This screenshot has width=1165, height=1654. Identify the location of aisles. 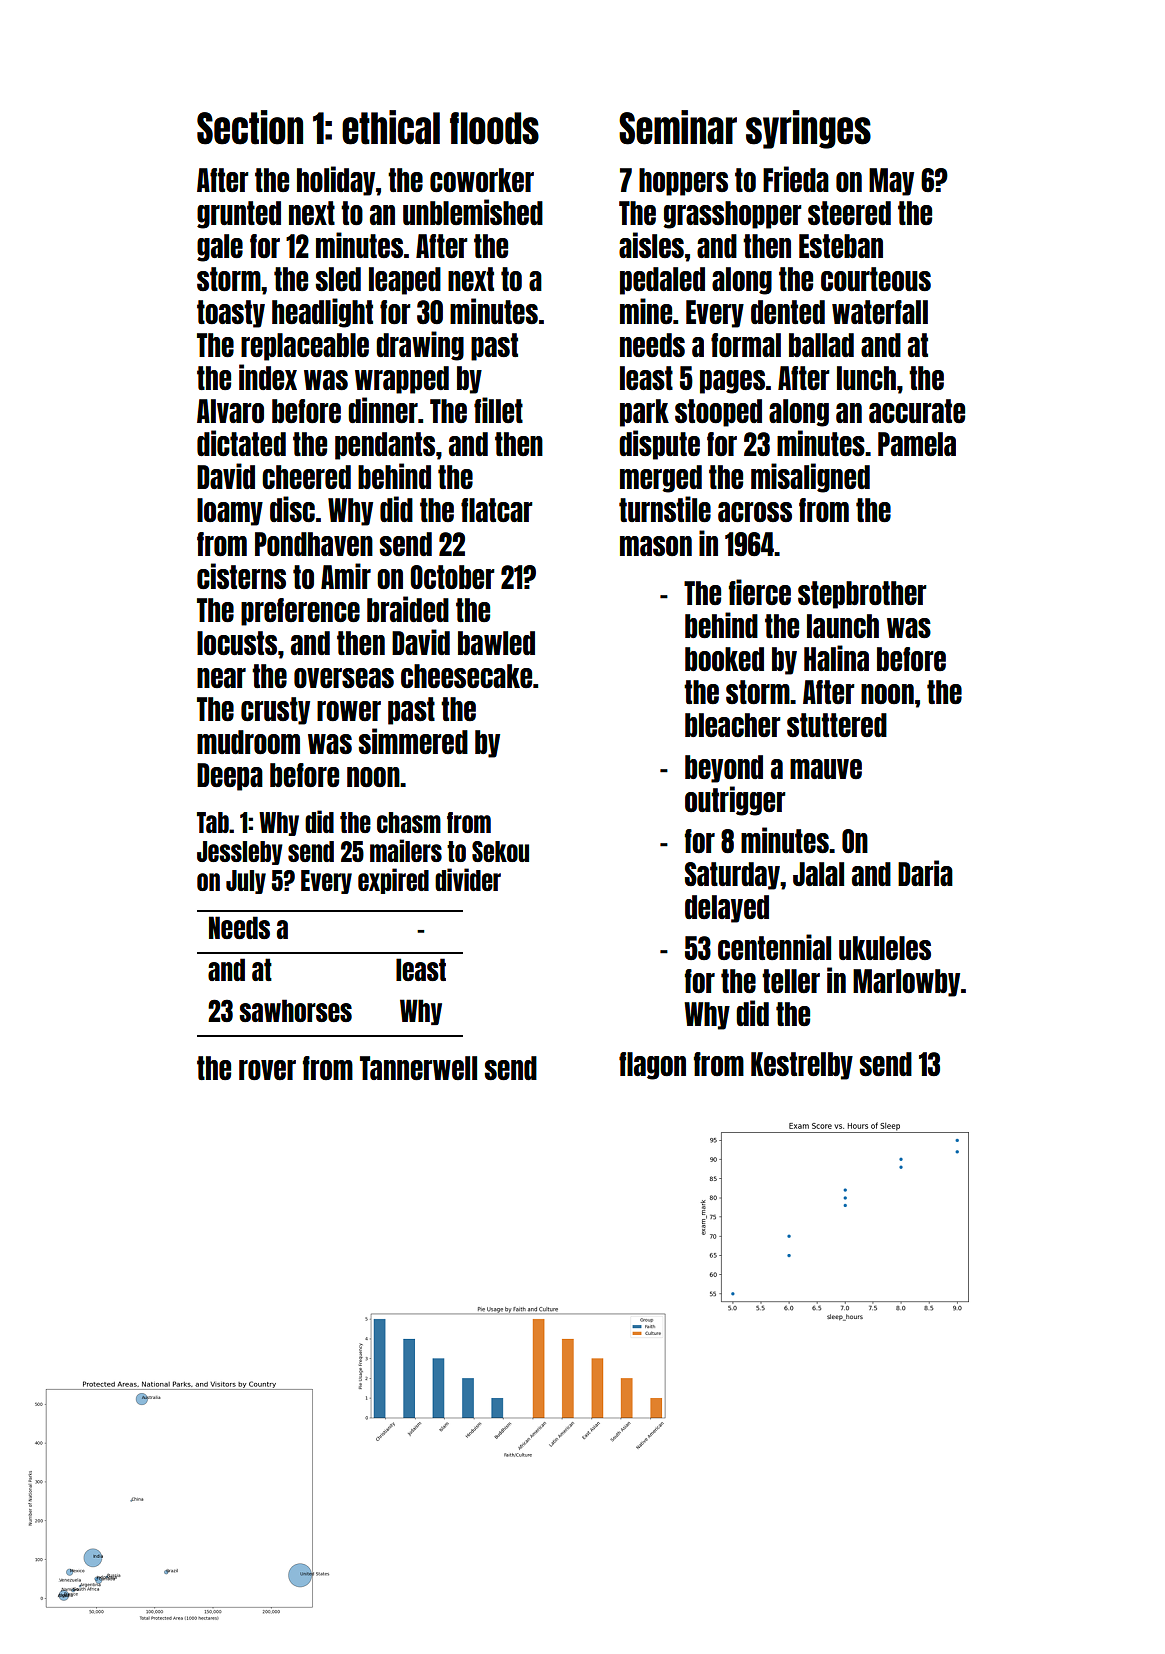
(651, 245).
